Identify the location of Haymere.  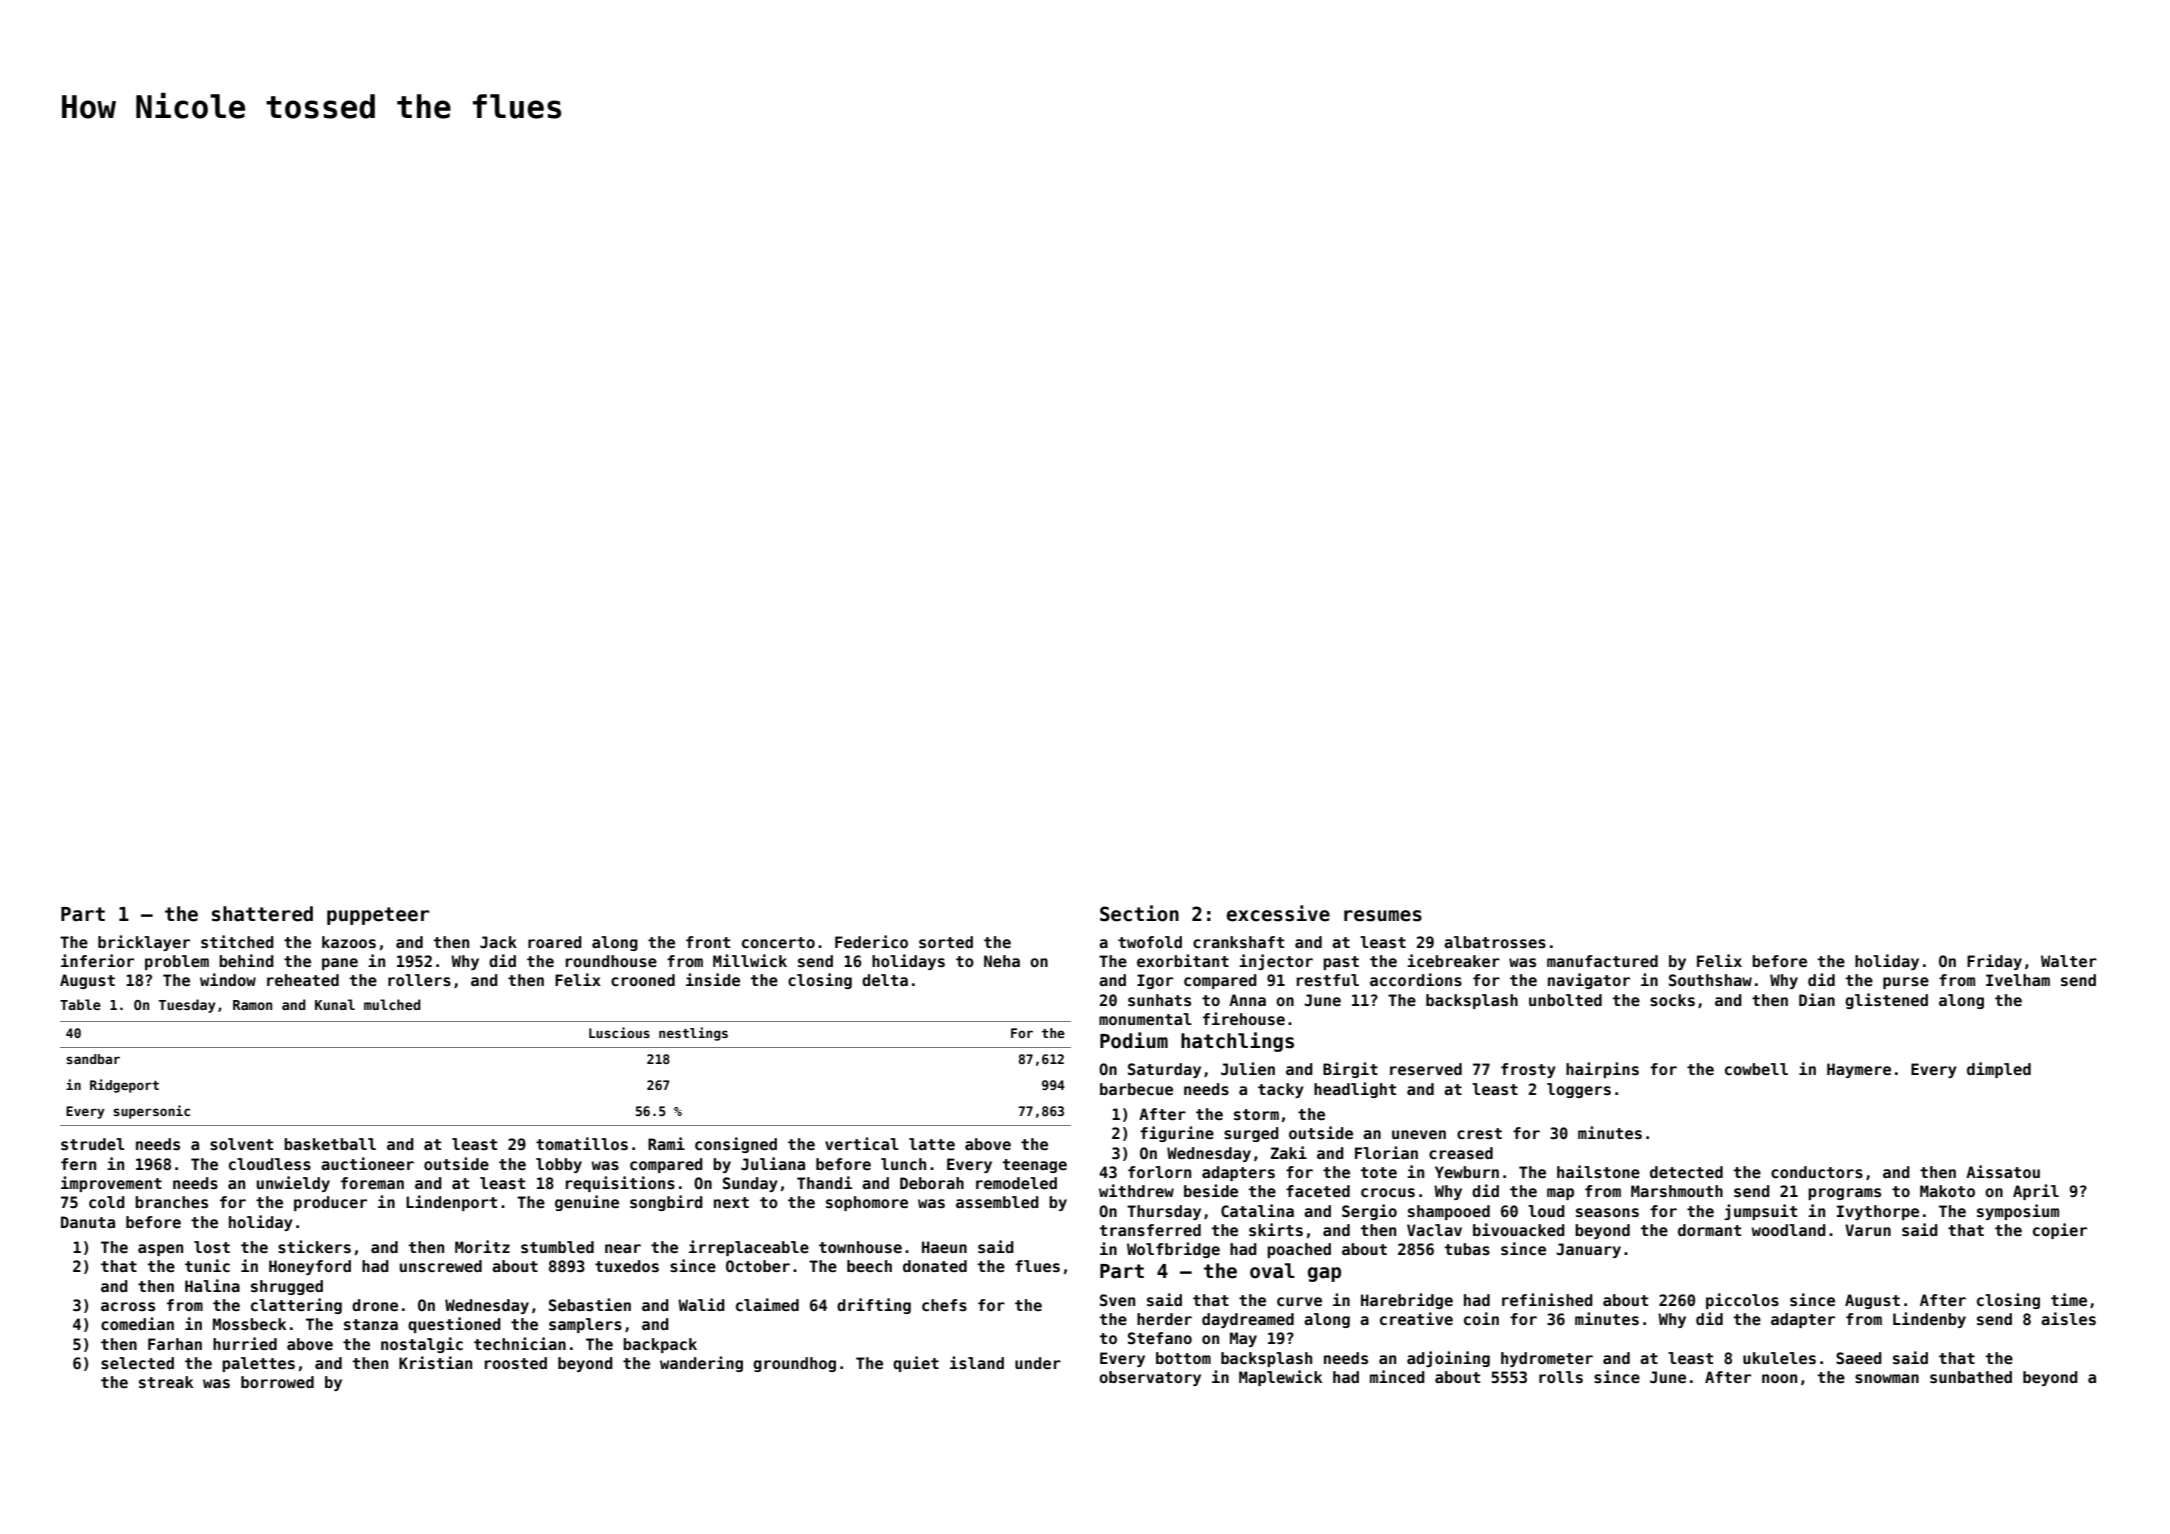
(1859, 1070).
